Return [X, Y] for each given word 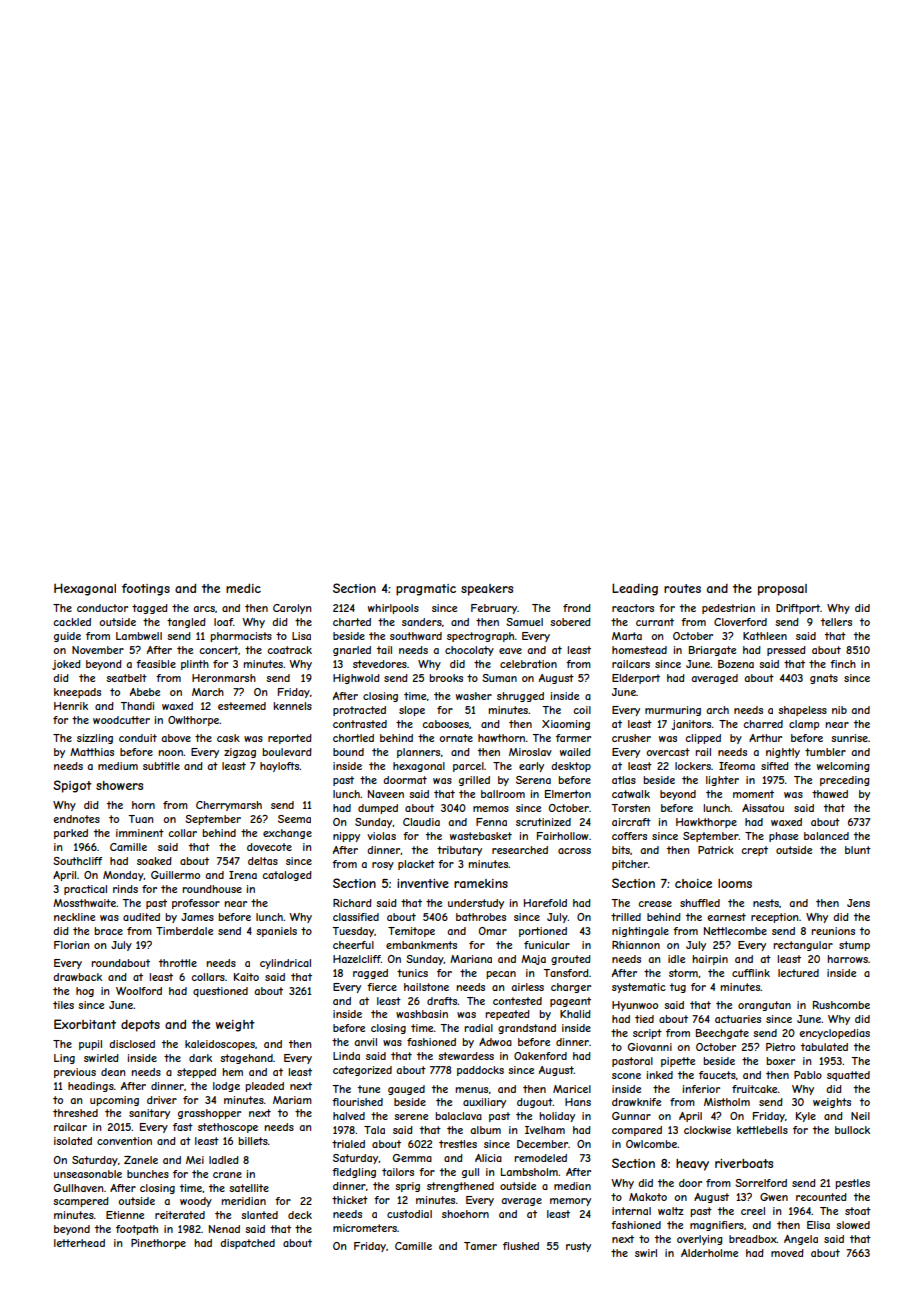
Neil [860, 1116]
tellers [836, 622]
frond [577, 608]
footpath [137, 1230]
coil [582, 710]
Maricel [572, 1089]
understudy [476, 904]
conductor [102, 608]
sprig [407, 1187]
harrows [848, 959]
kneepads [77, 693]
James [197, 917]
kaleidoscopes [220, 1045]
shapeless [802, 711]
